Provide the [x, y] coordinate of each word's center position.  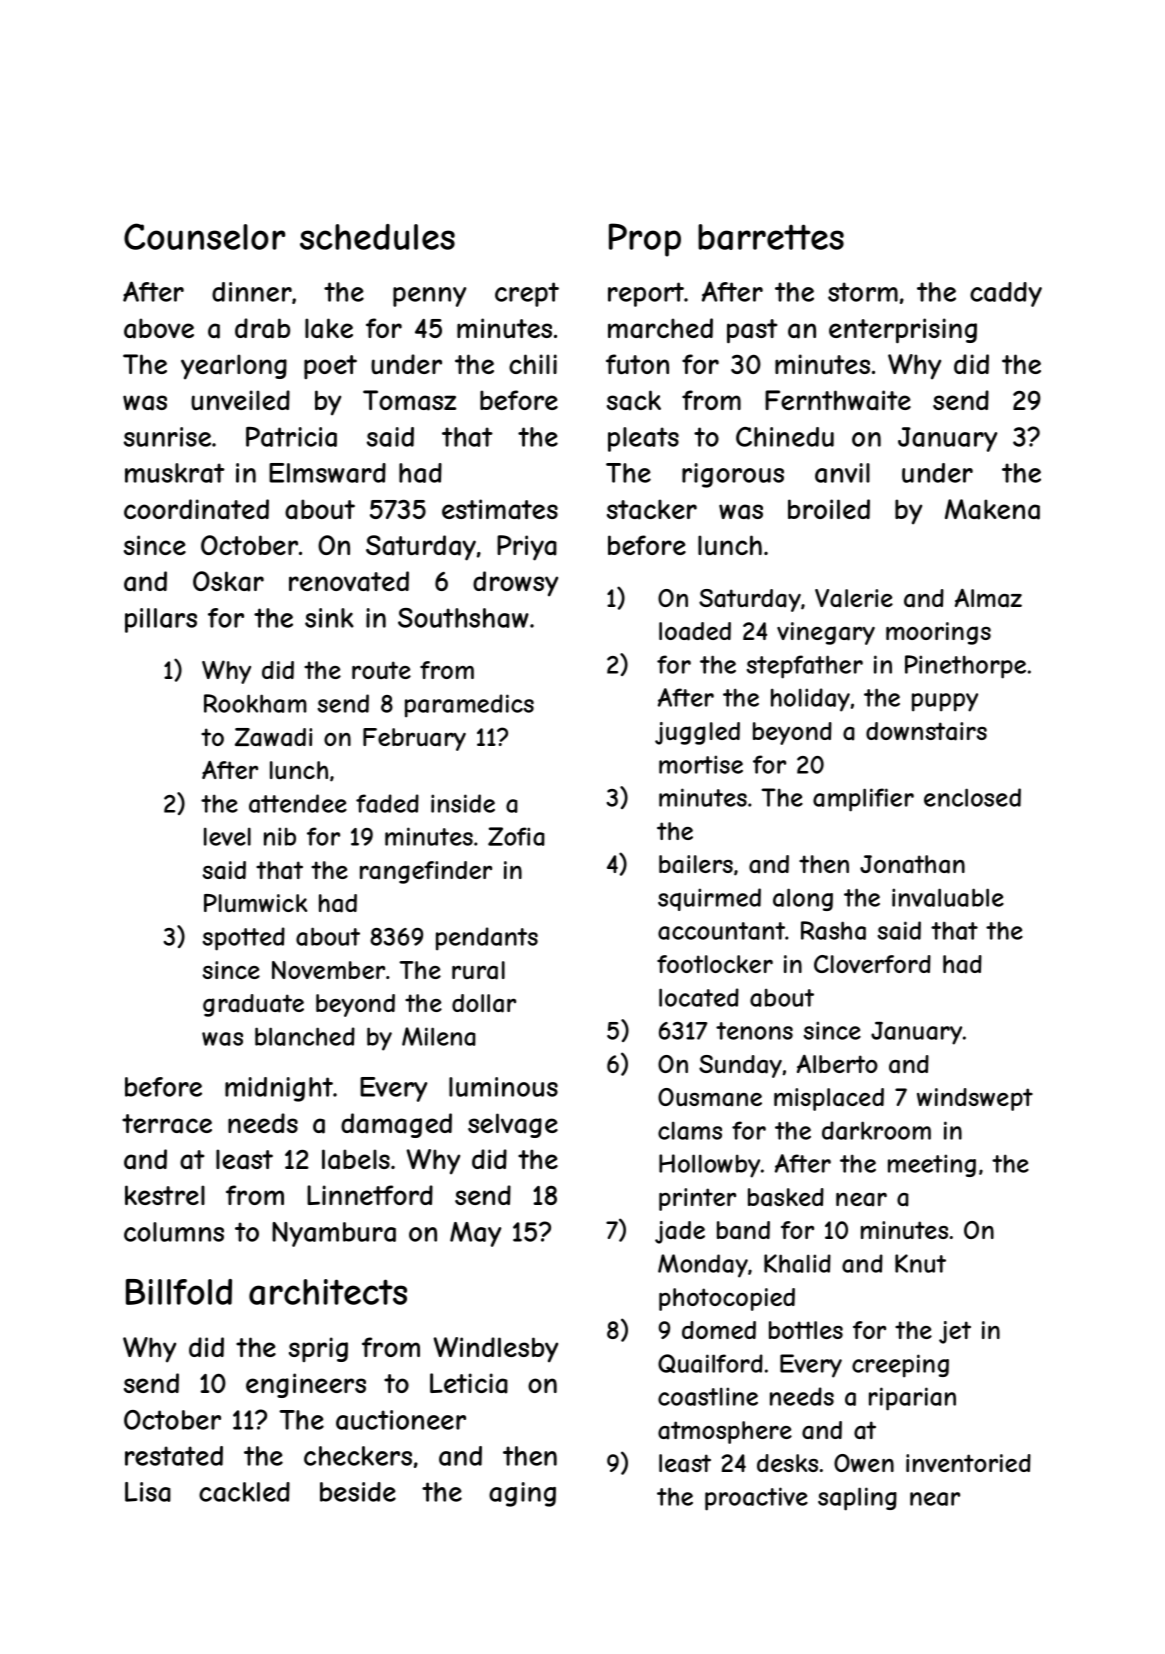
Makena [992, 509]
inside [463, 803]
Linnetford [370, 1195]
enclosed [972, 797]
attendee [298, 803]
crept [527, 294]
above [159, 328]
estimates [500, 509]
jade [680, 1232]
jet [955, 1332]
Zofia [516, 836]
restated [174, 1456]
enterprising [903, 331]
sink [329, 618]
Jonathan [912, 864]
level [227, 836]
